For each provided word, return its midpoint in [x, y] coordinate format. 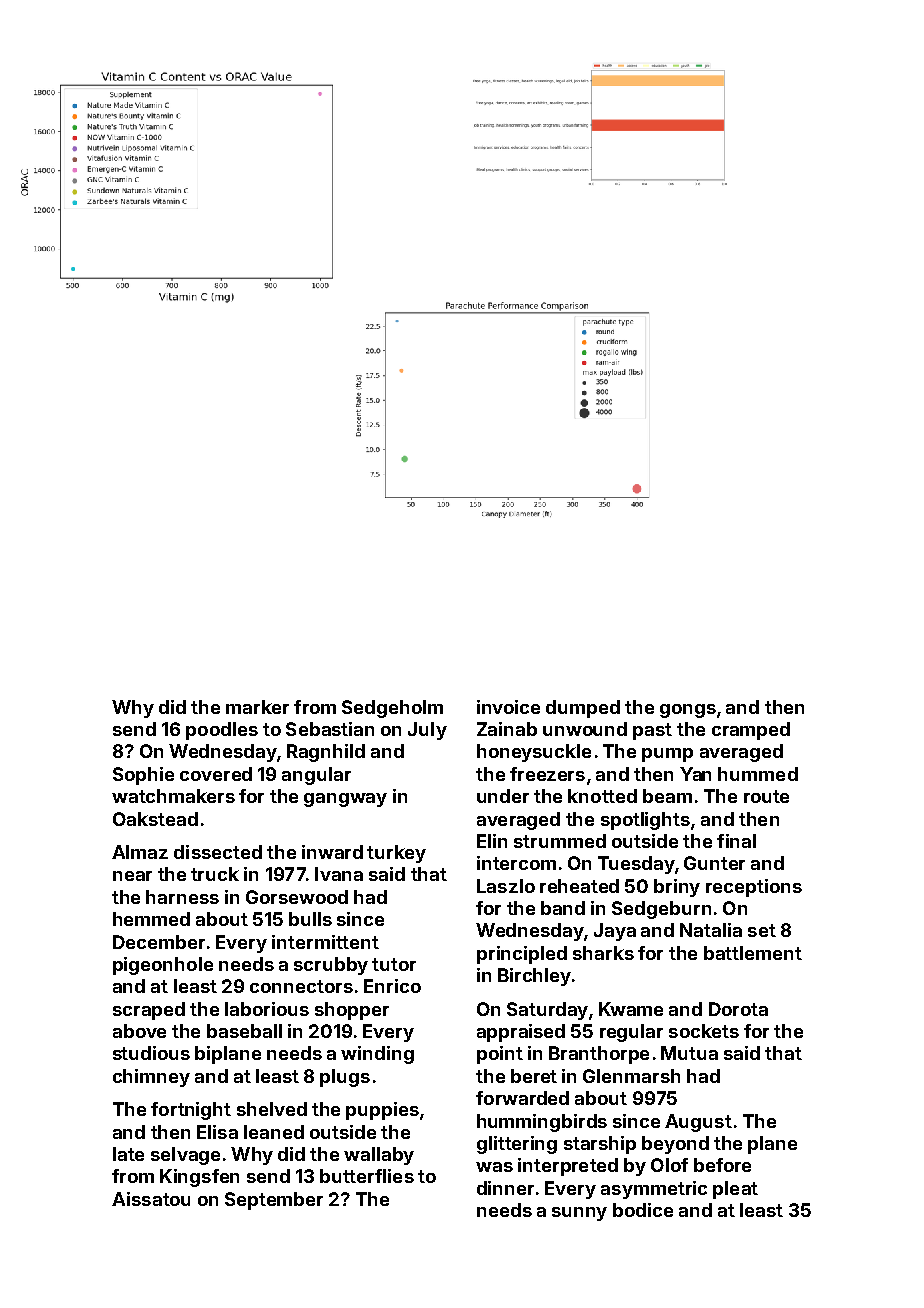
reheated [579, 886]
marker [257, 707]
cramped [751, 731]
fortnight [191, 1111]
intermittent [325, 942]
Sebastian [330, 729]
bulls [310, 919]
